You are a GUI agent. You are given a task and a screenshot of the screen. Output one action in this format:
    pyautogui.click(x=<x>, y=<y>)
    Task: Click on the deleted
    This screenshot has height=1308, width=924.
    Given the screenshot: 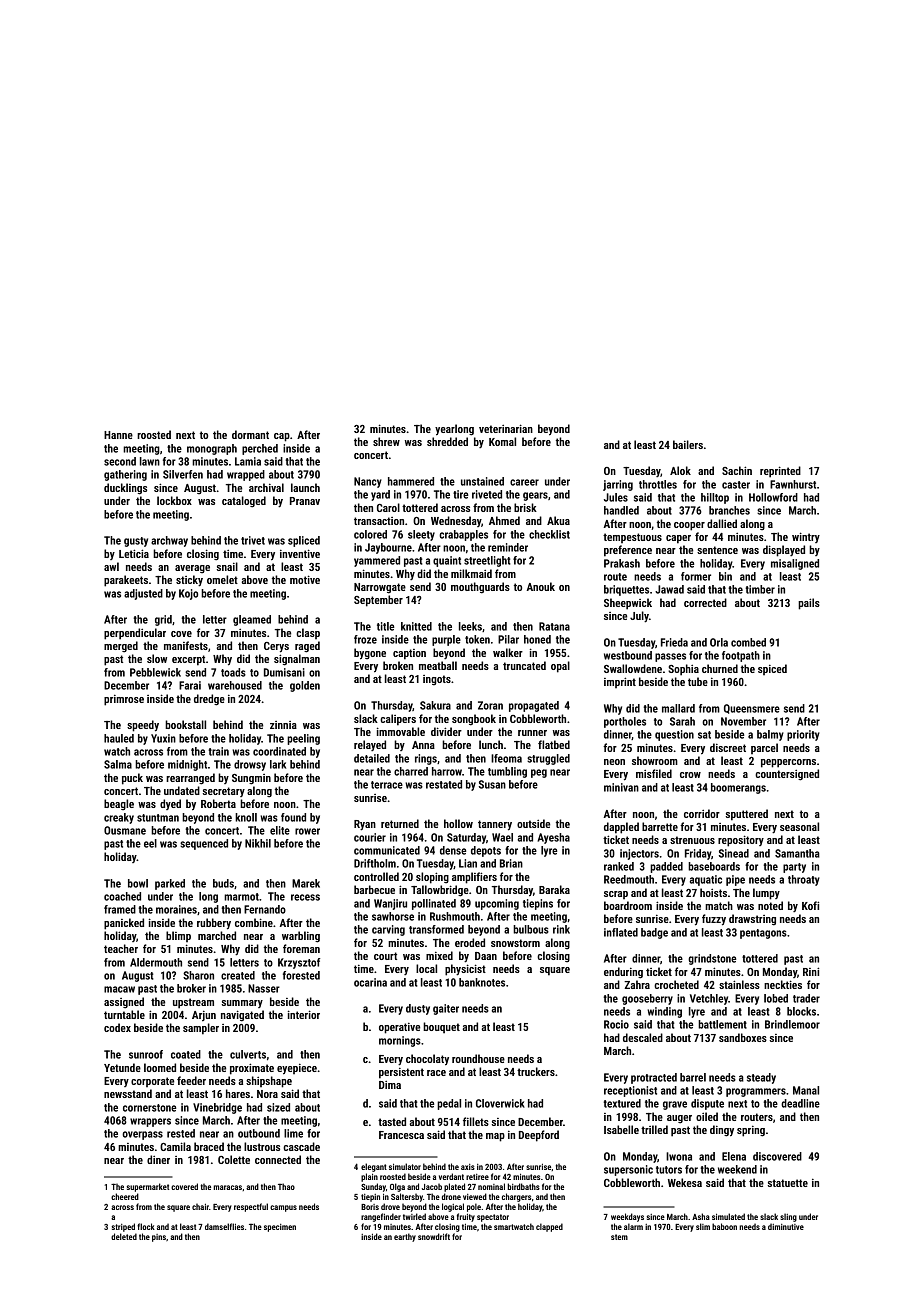 What is the action you would take?
    pyautogui.click(x=124, y=1236)
